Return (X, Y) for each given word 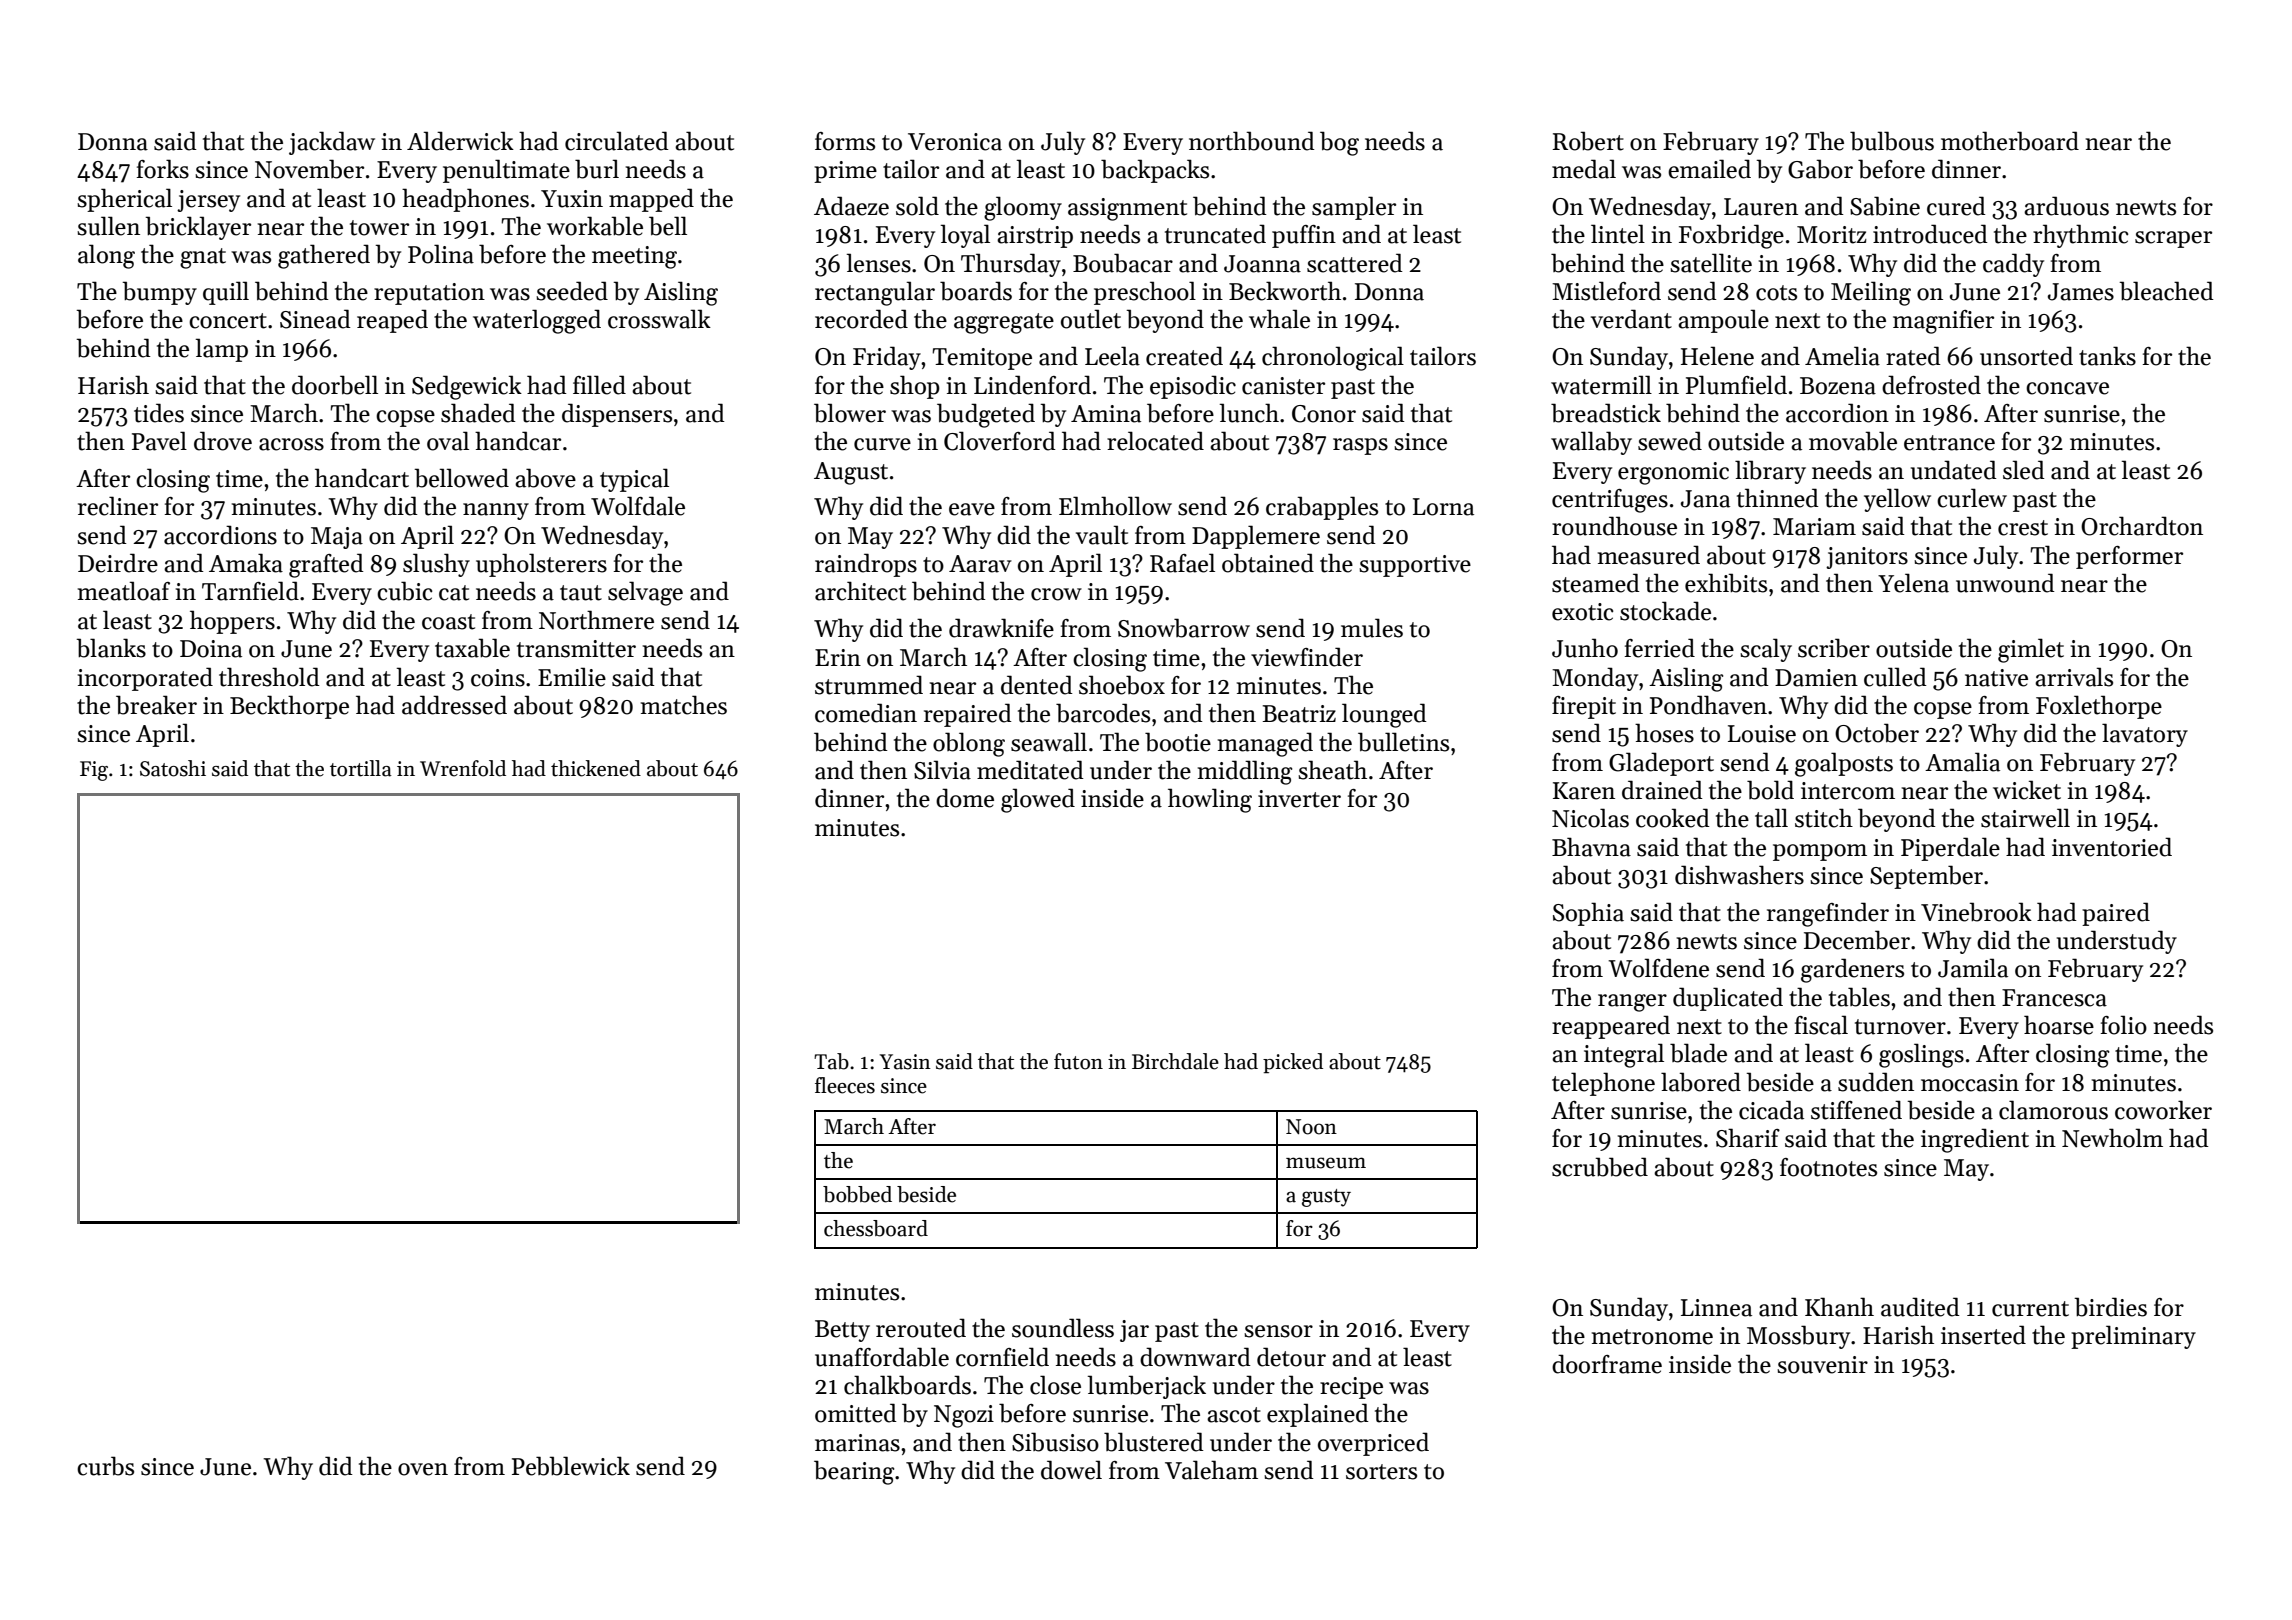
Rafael (1182, 563)
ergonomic (1673, 473)
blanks (111, 648)
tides (159, 413)
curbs (105, 1466)
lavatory (2145, 735)
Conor (1324, 414)
